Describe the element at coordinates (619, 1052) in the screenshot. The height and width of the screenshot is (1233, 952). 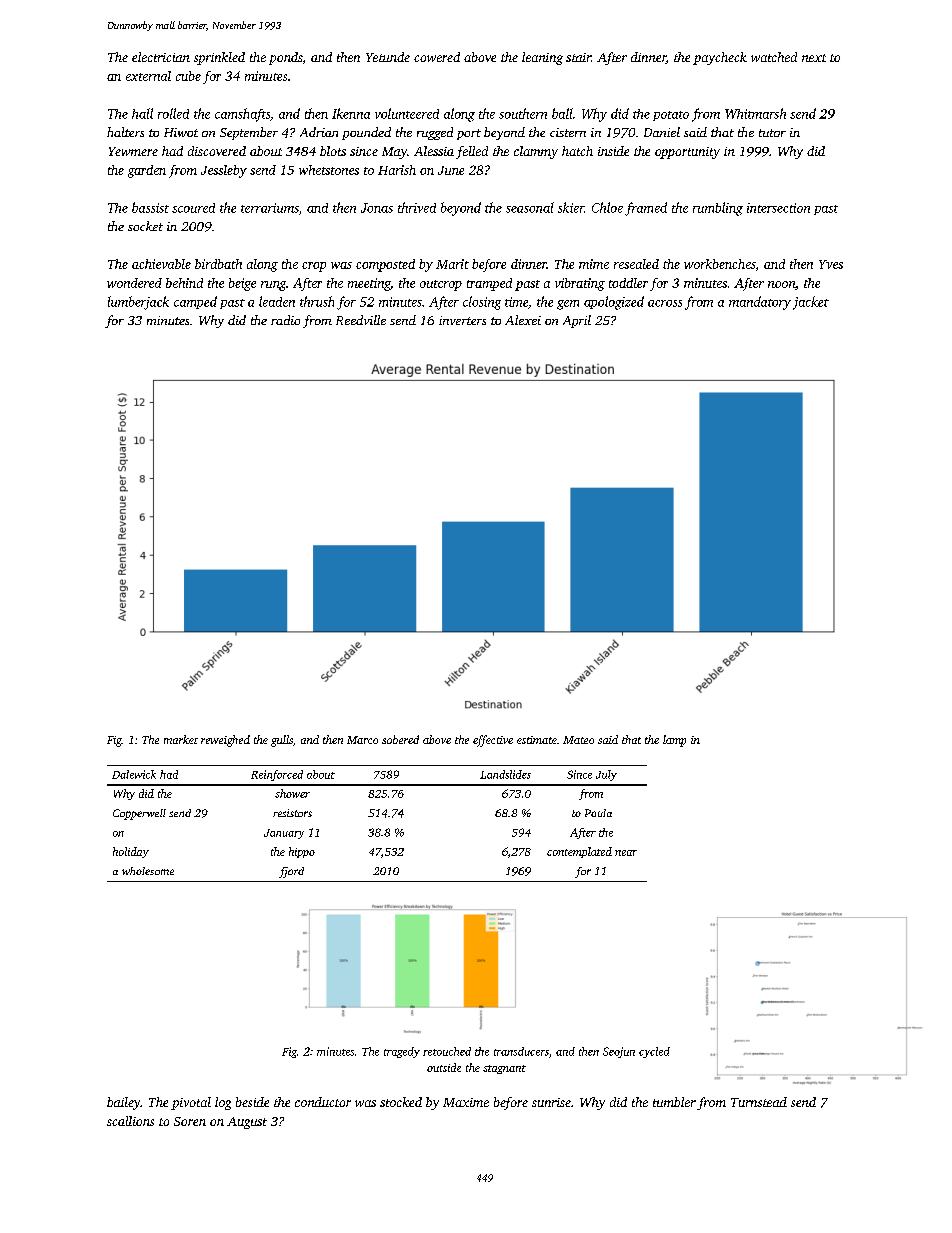
I see `Seojun` at that location.
